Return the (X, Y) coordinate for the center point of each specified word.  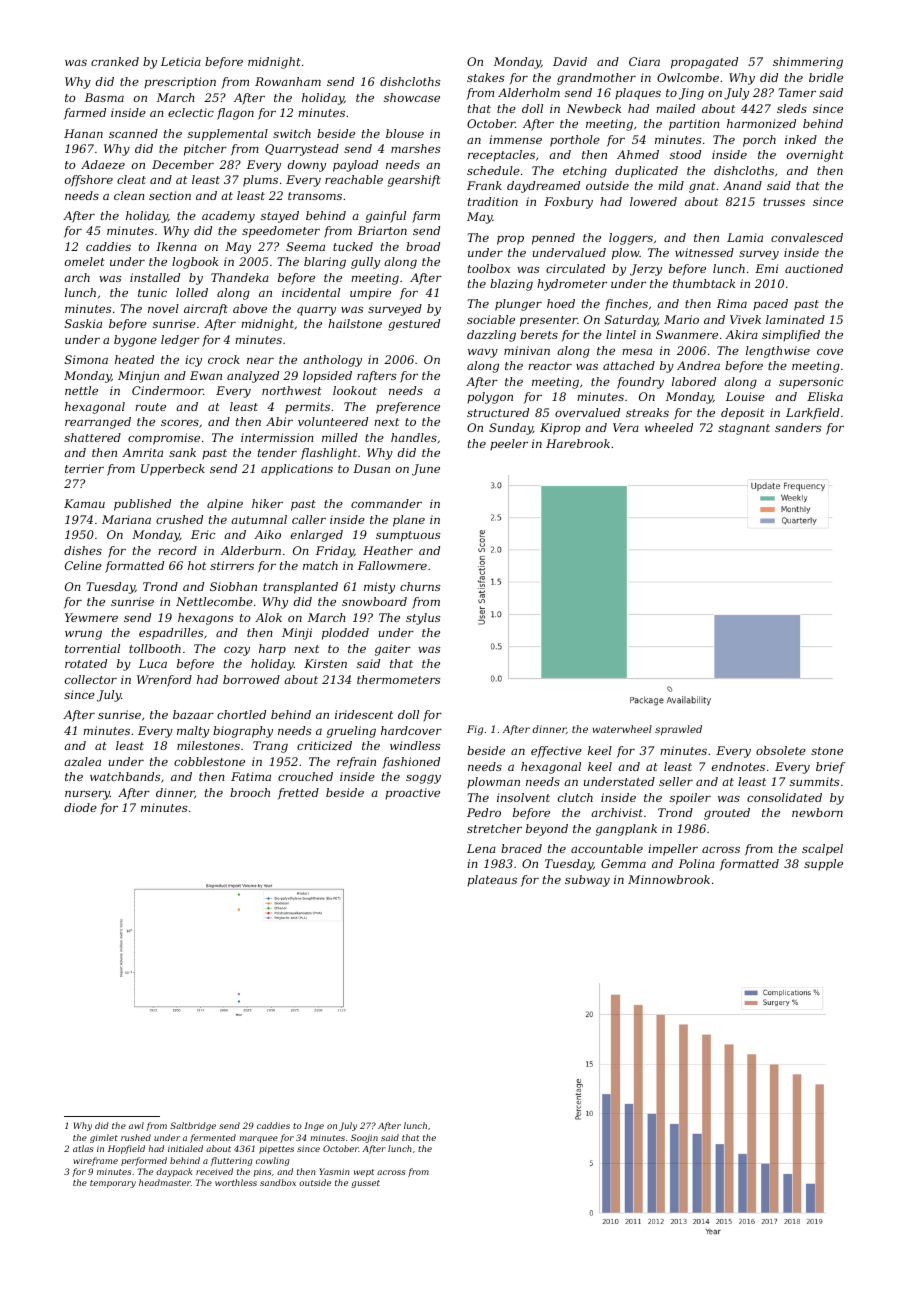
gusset (365, 1184)
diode (80, 807)
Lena (481, 848)
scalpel (822, 850)
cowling (272, 1161)
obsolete (781, 750)
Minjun (138, 377)
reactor (550, 366)
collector (91, 679)
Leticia (181, 61)
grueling (351, 732)
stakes (486, 77)
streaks (647, 412)
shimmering (808, 63)
